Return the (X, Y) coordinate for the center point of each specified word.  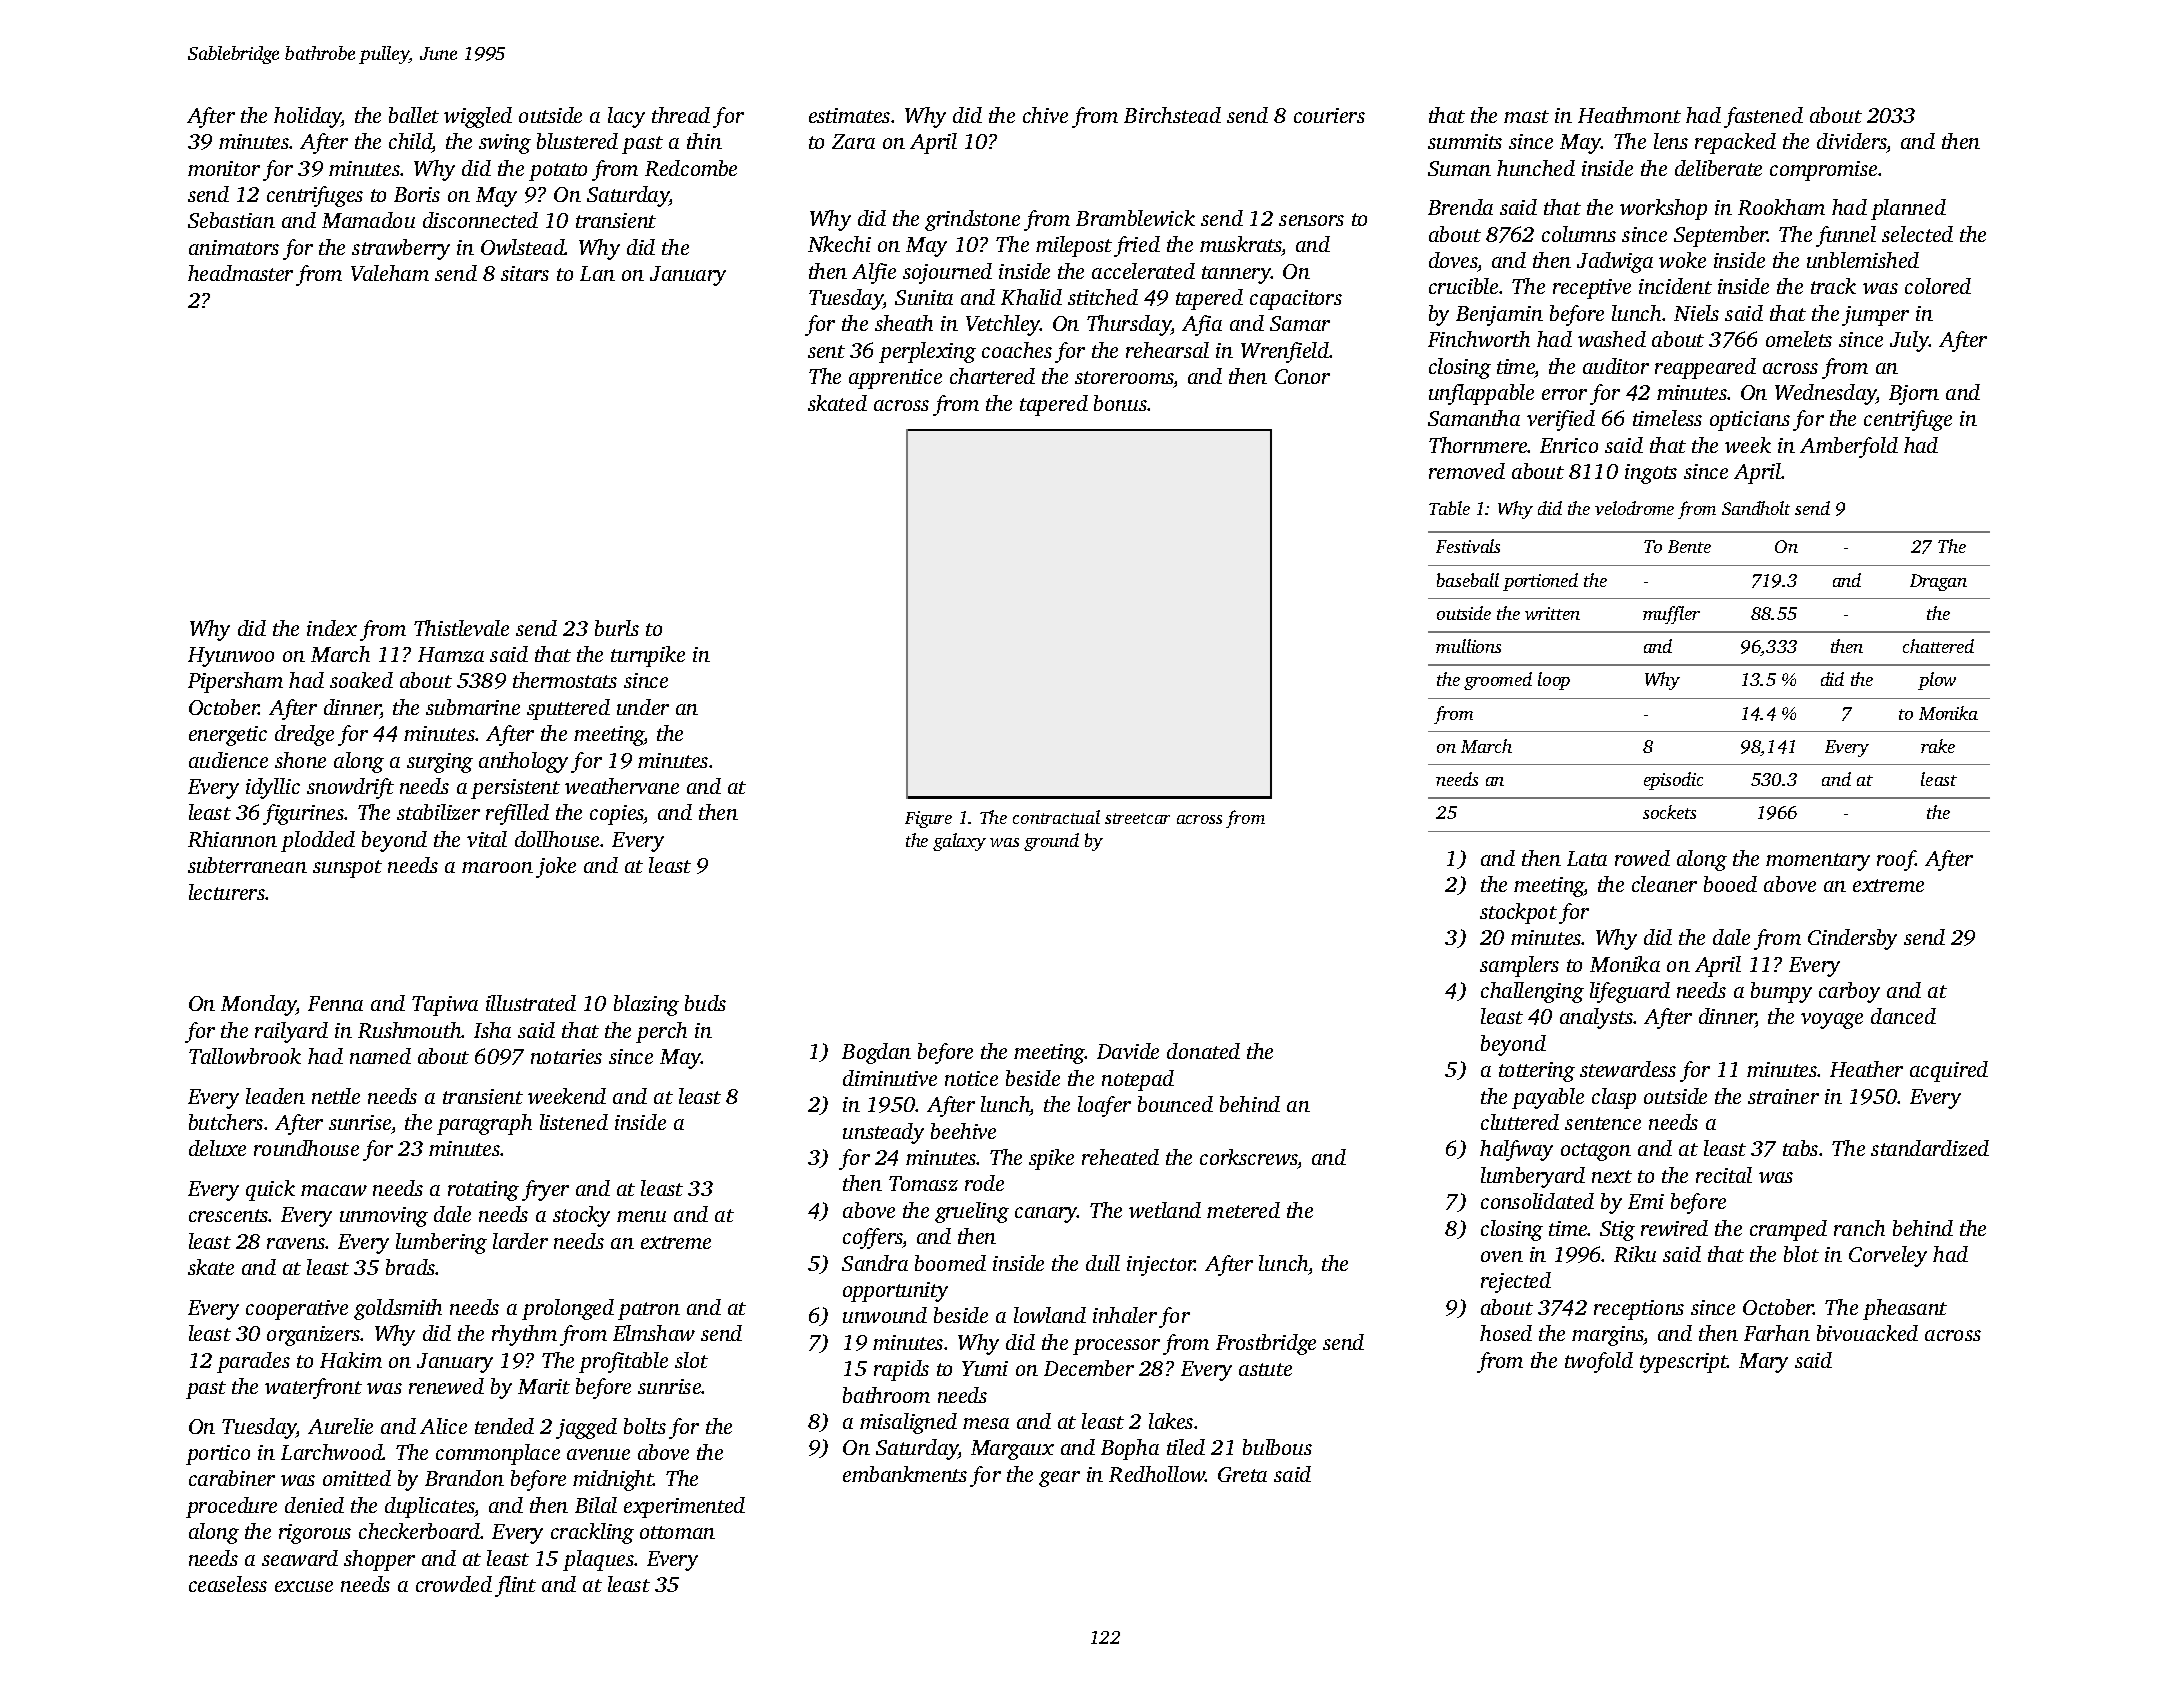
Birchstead (1172, 115)
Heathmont (1629, 115)
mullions (1468, 646)
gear (1059, 1479)
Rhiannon (232, 839)
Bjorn (1914, 395)
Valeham (390, 273)
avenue (598, 1454)
